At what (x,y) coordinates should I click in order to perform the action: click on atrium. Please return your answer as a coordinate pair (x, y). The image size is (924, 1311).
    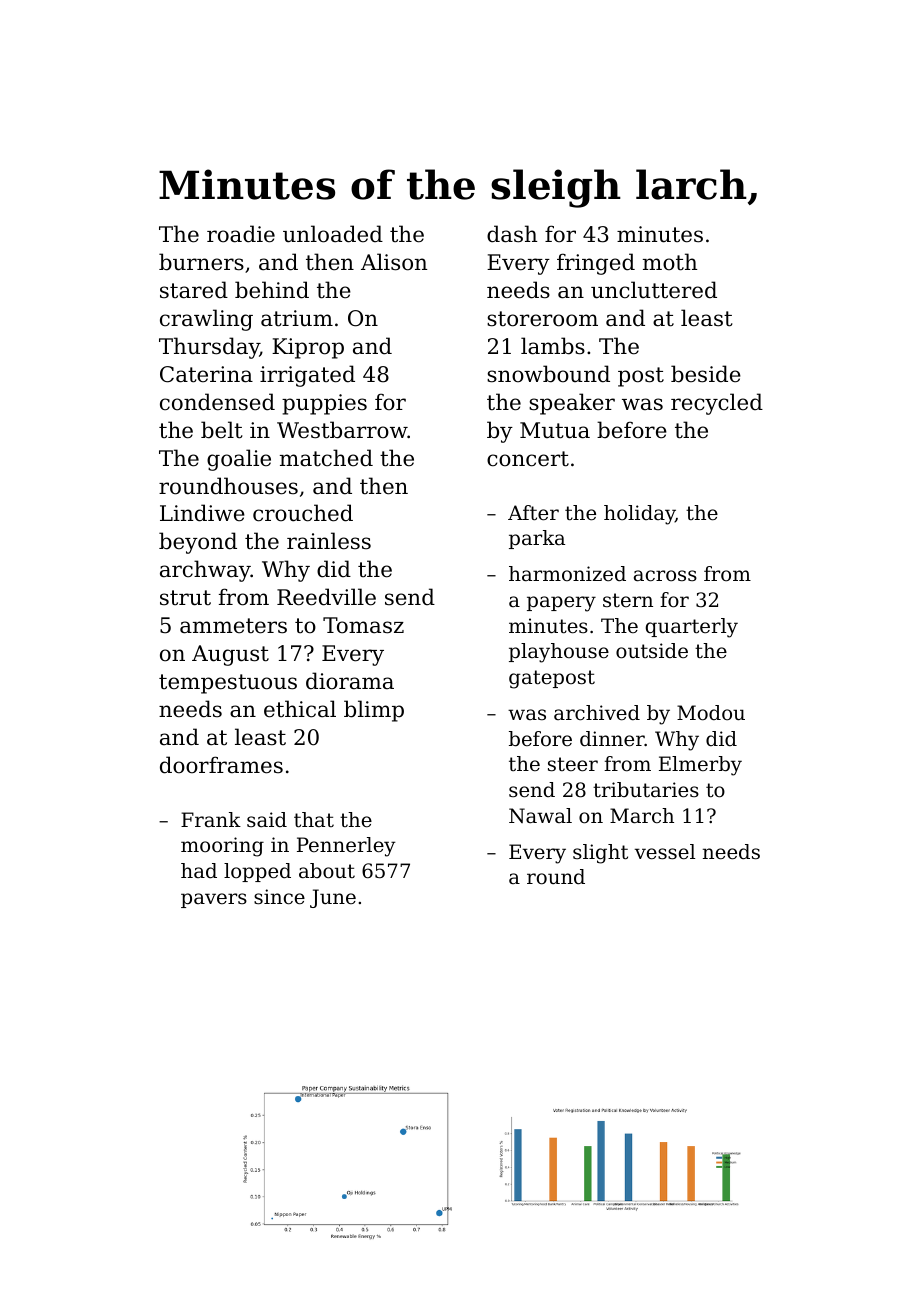
    Looking at the image, I should click on (297, 318).
